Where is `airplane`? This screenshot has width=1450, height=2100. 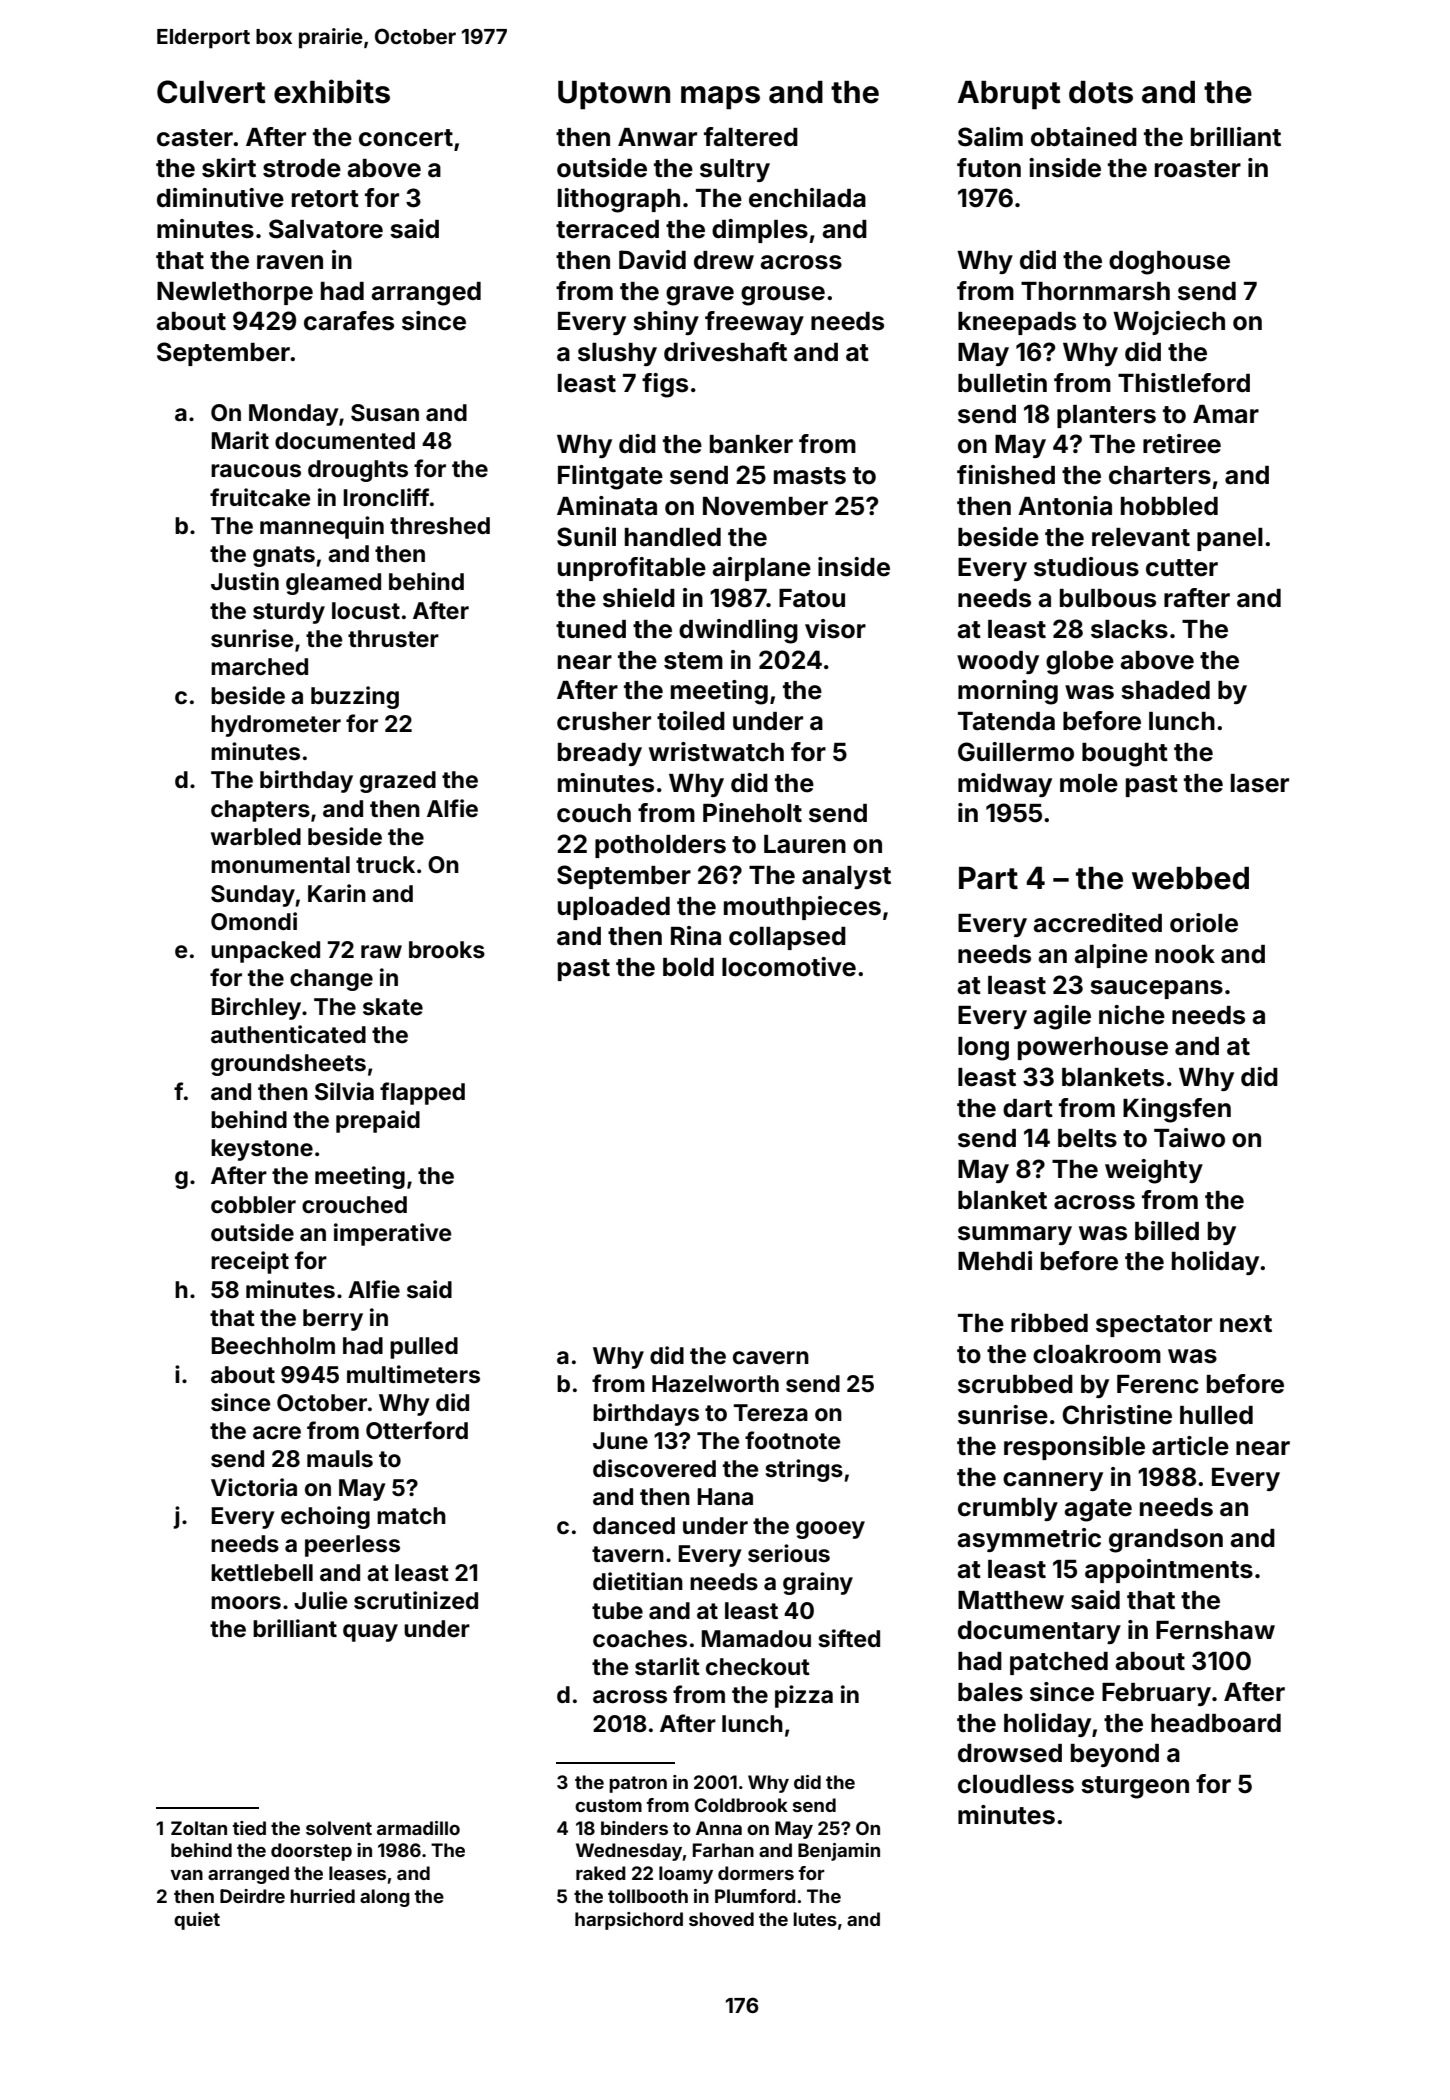 airplane is located at coordinates (761, 569).
